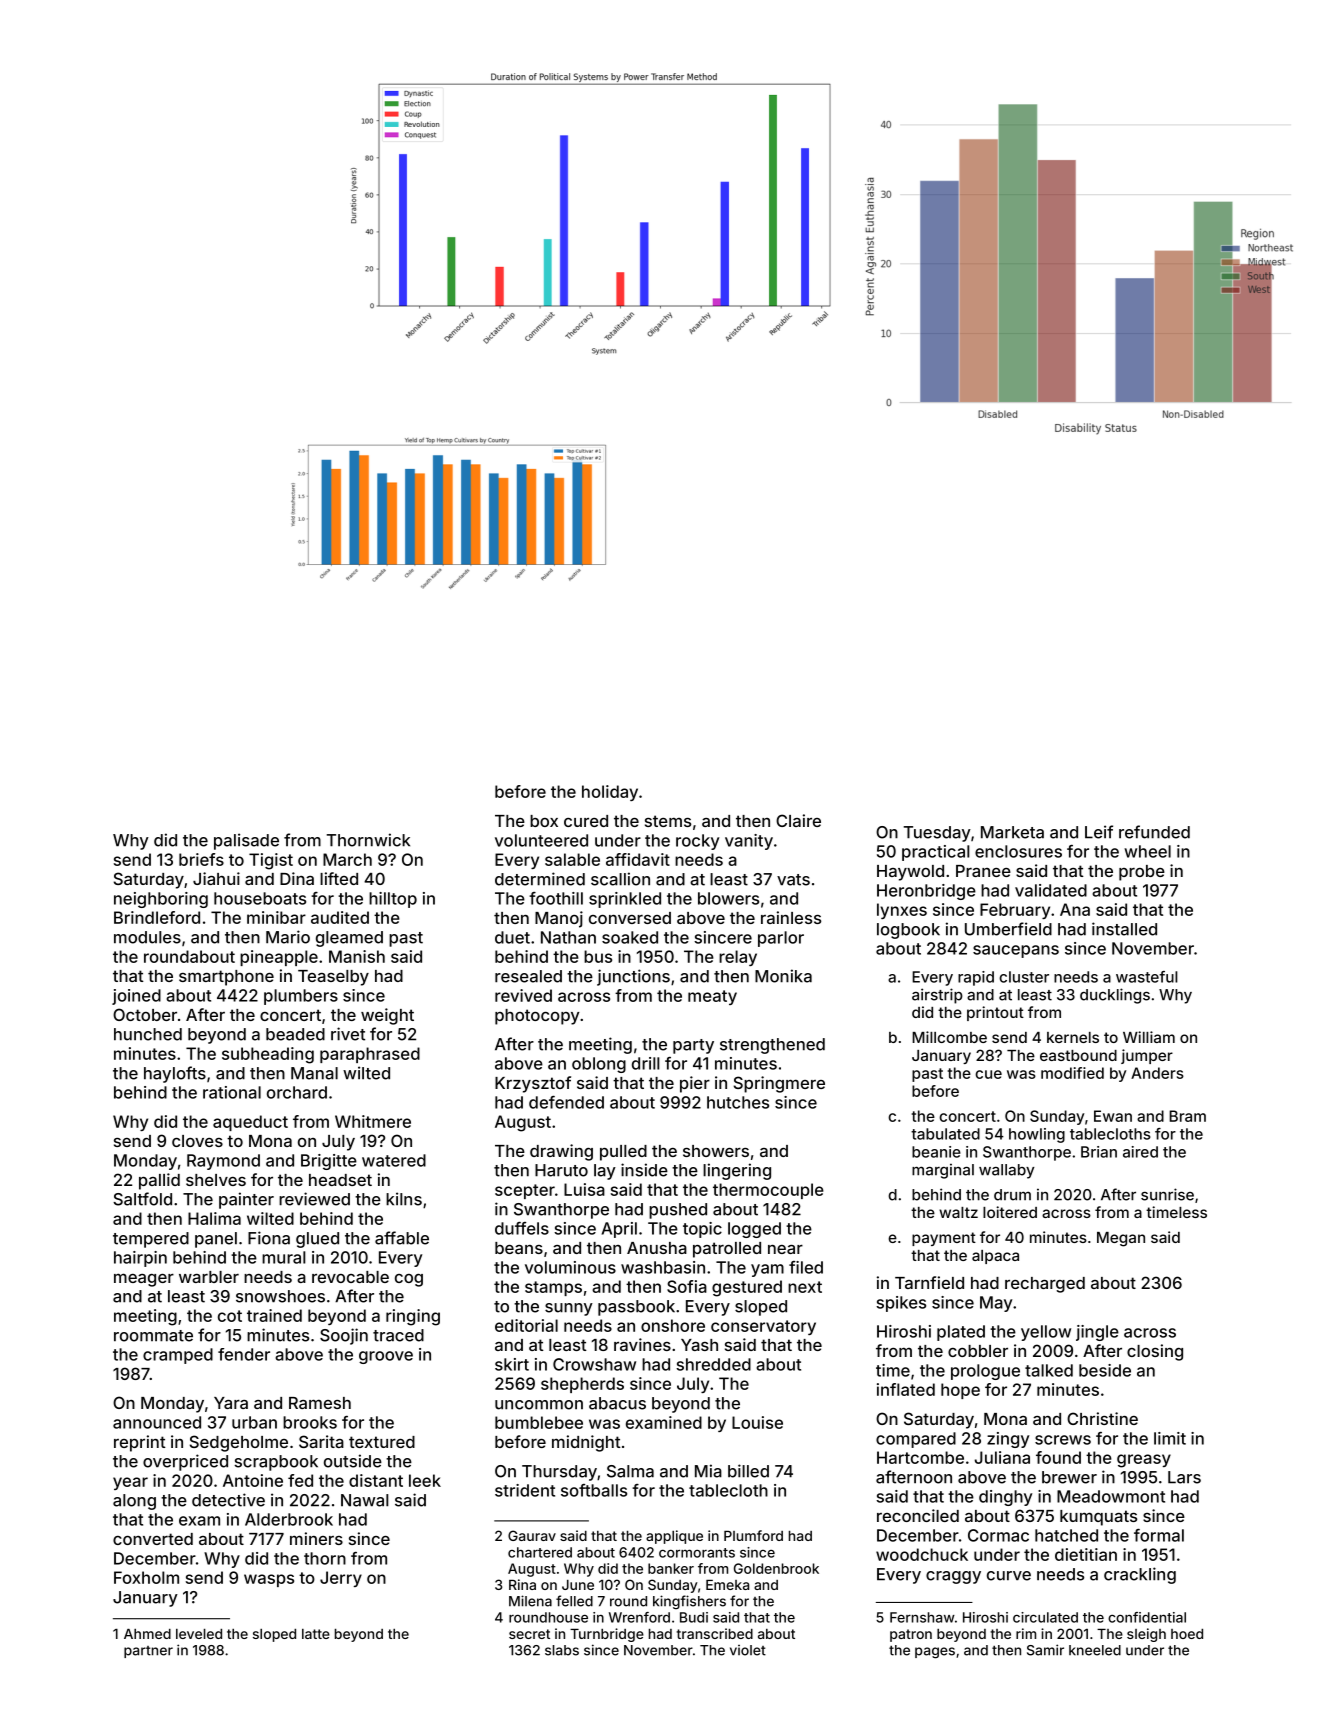  Describe the element at coordinates (316, 1634) in the page. I see `latte` at that location.
